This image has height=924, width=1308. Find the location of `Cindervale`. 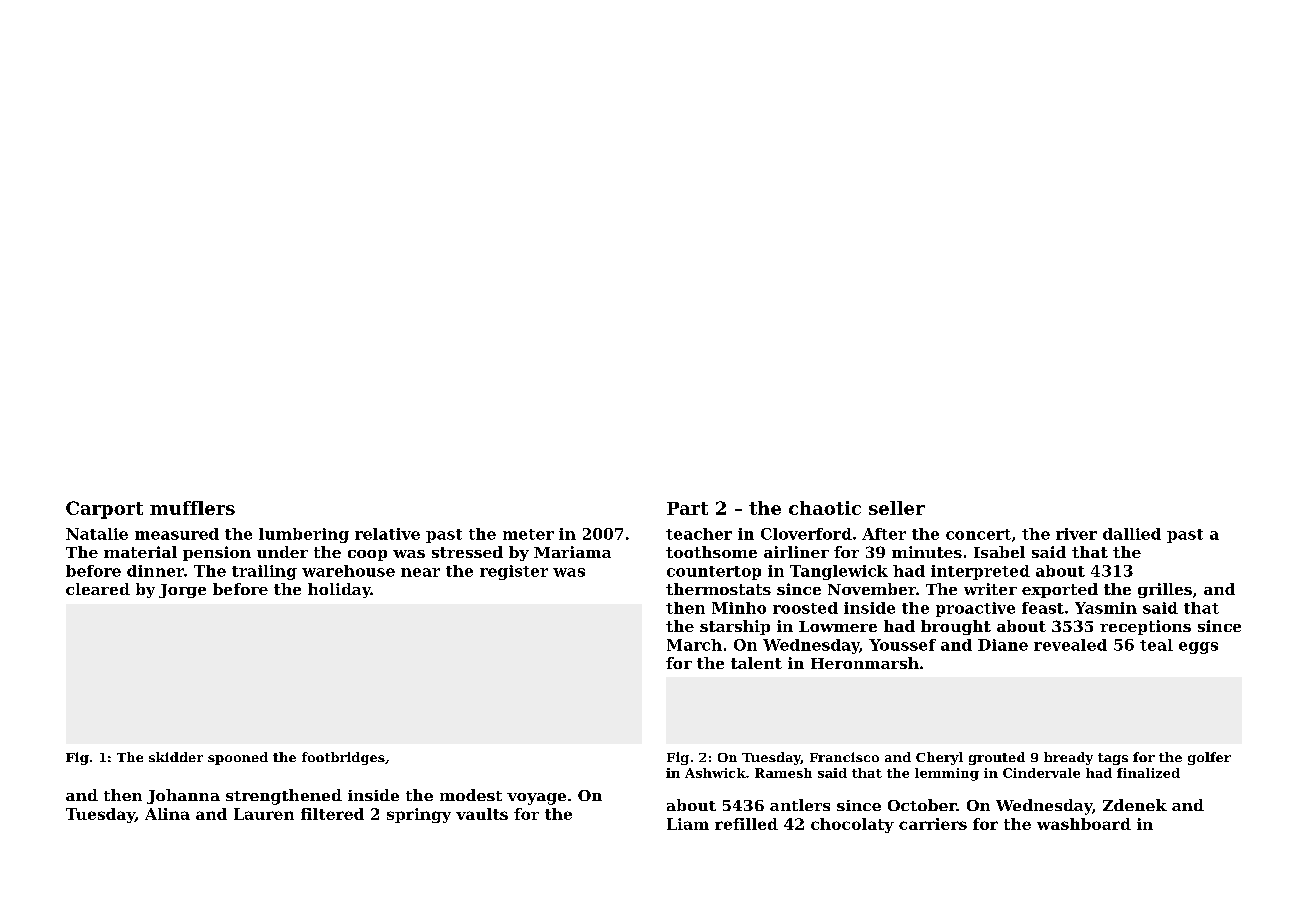

Cindervale is located at coordinates (1041, 773).
